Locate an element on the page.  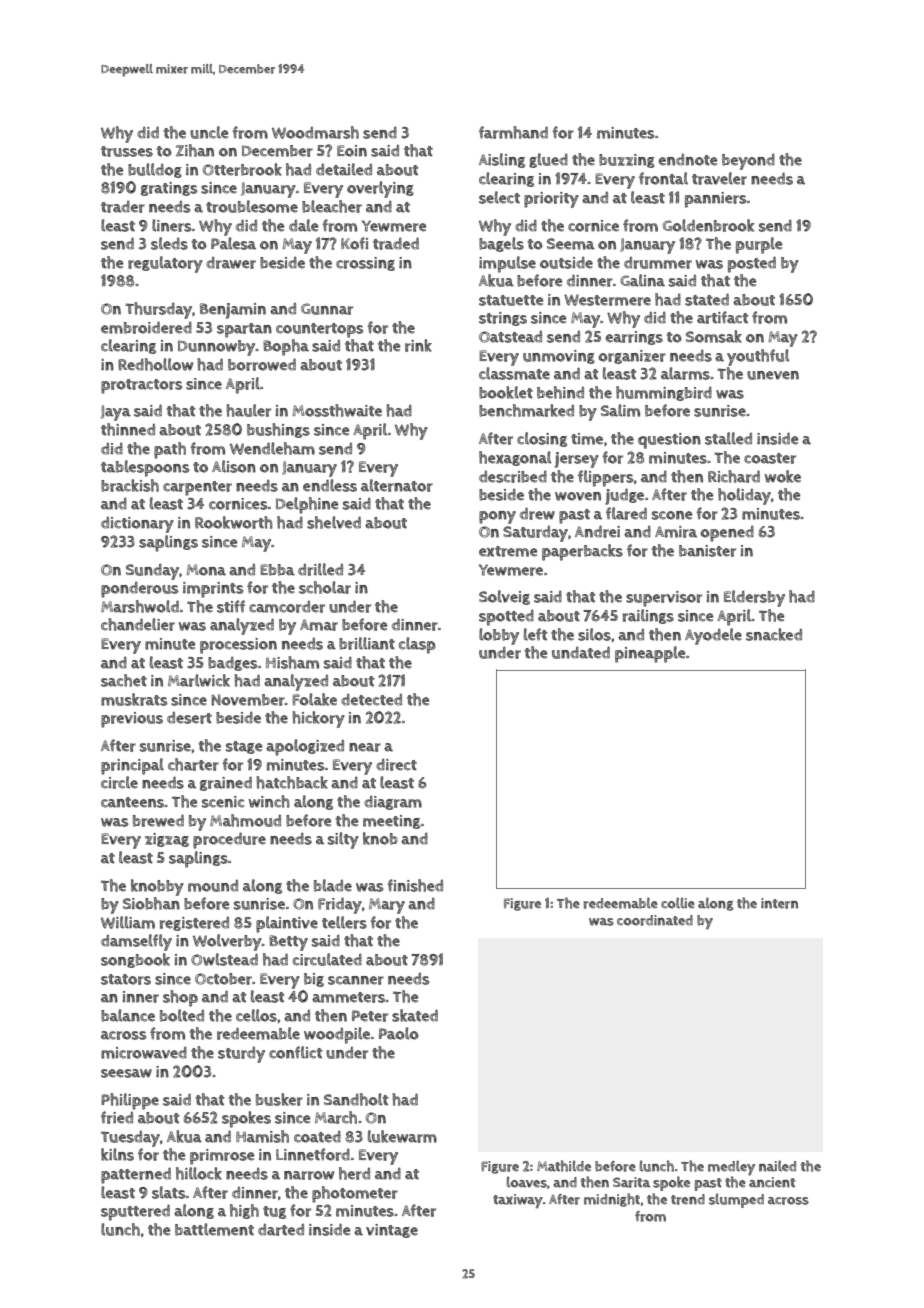
uncle is located at coordinates (209, 132).
